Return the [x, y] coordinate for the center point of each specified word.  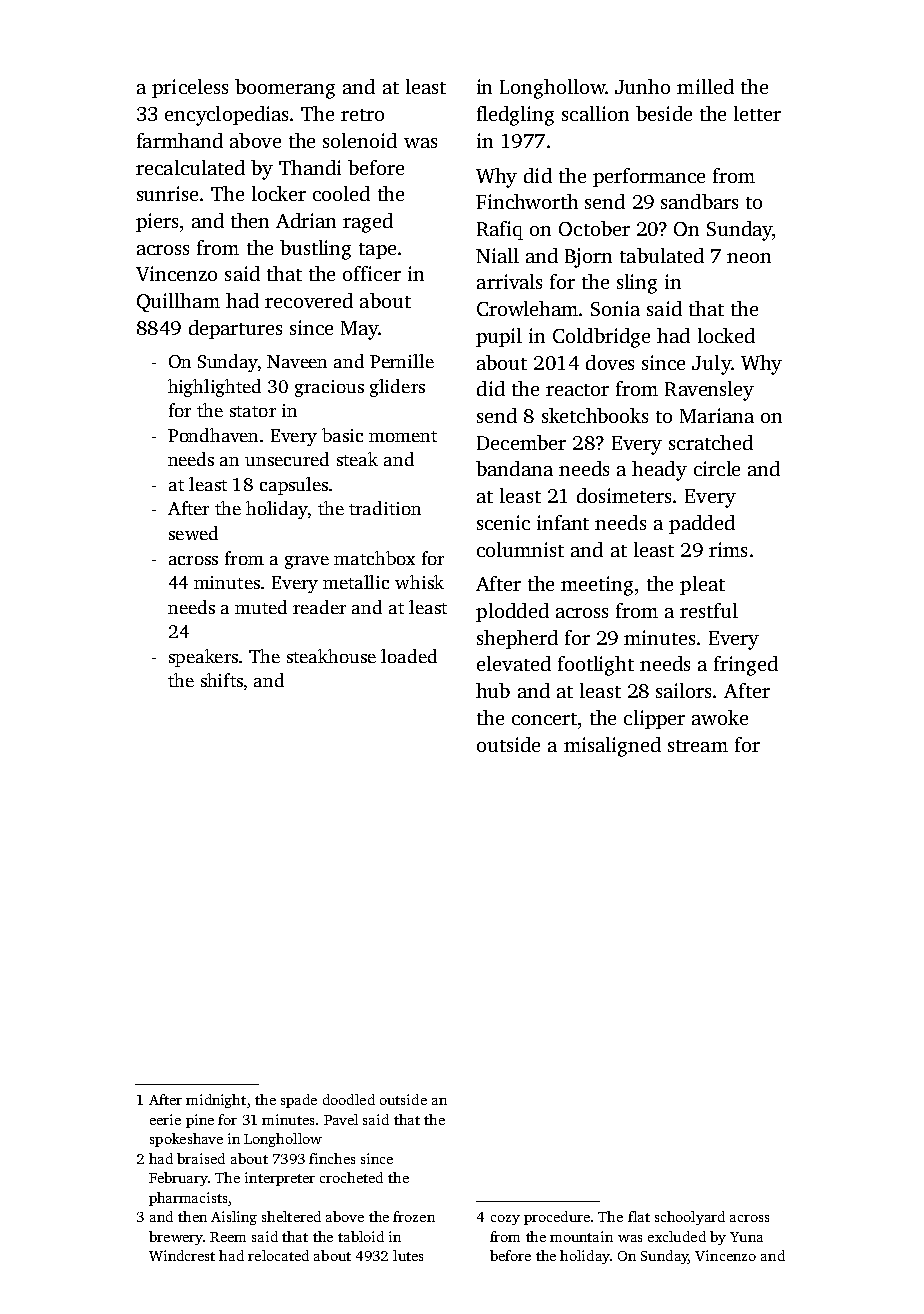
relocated [278, 1255]
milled [705, 86]
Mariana [717, 415]
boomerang [285, 89]
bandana [514, 468]
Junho [642, 86]
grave [307, 562]
